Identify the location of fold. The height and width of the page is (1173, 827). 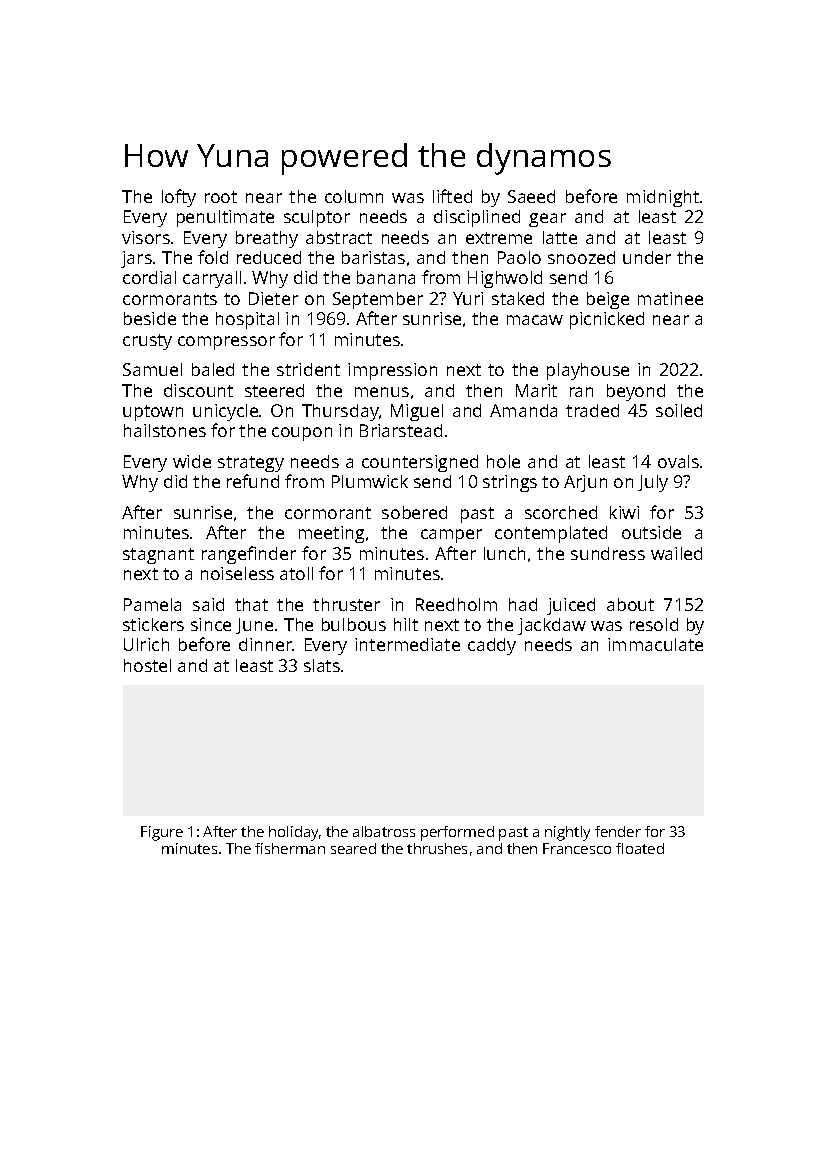
(213, 257).
